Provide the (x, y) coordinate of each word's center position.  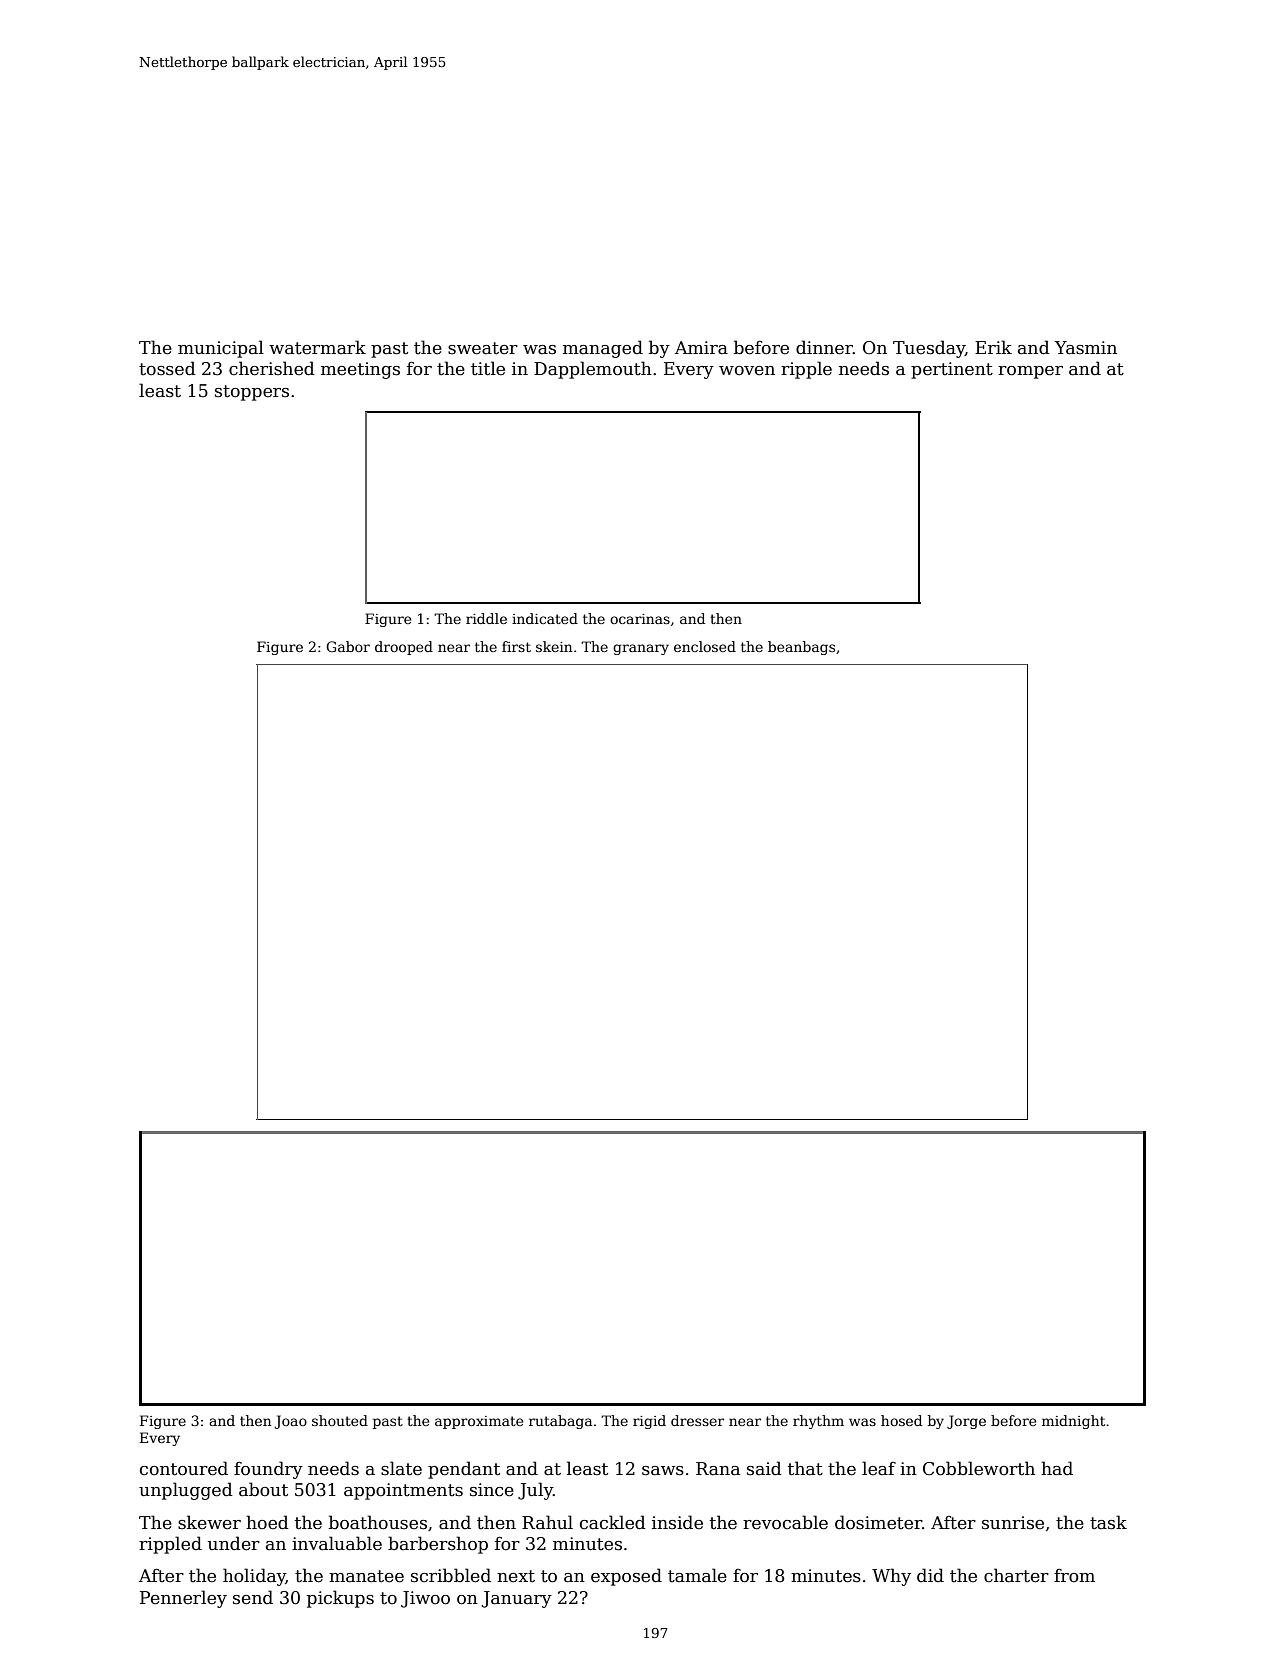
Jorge (966, 1422)
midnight (1073, 1422)
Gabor (348, 646)
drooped (404, 648)
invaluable (337, 1543)
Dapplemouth (593, 370)
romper (1030, 372)
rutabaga (560, 1422)
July (535, 1491)
